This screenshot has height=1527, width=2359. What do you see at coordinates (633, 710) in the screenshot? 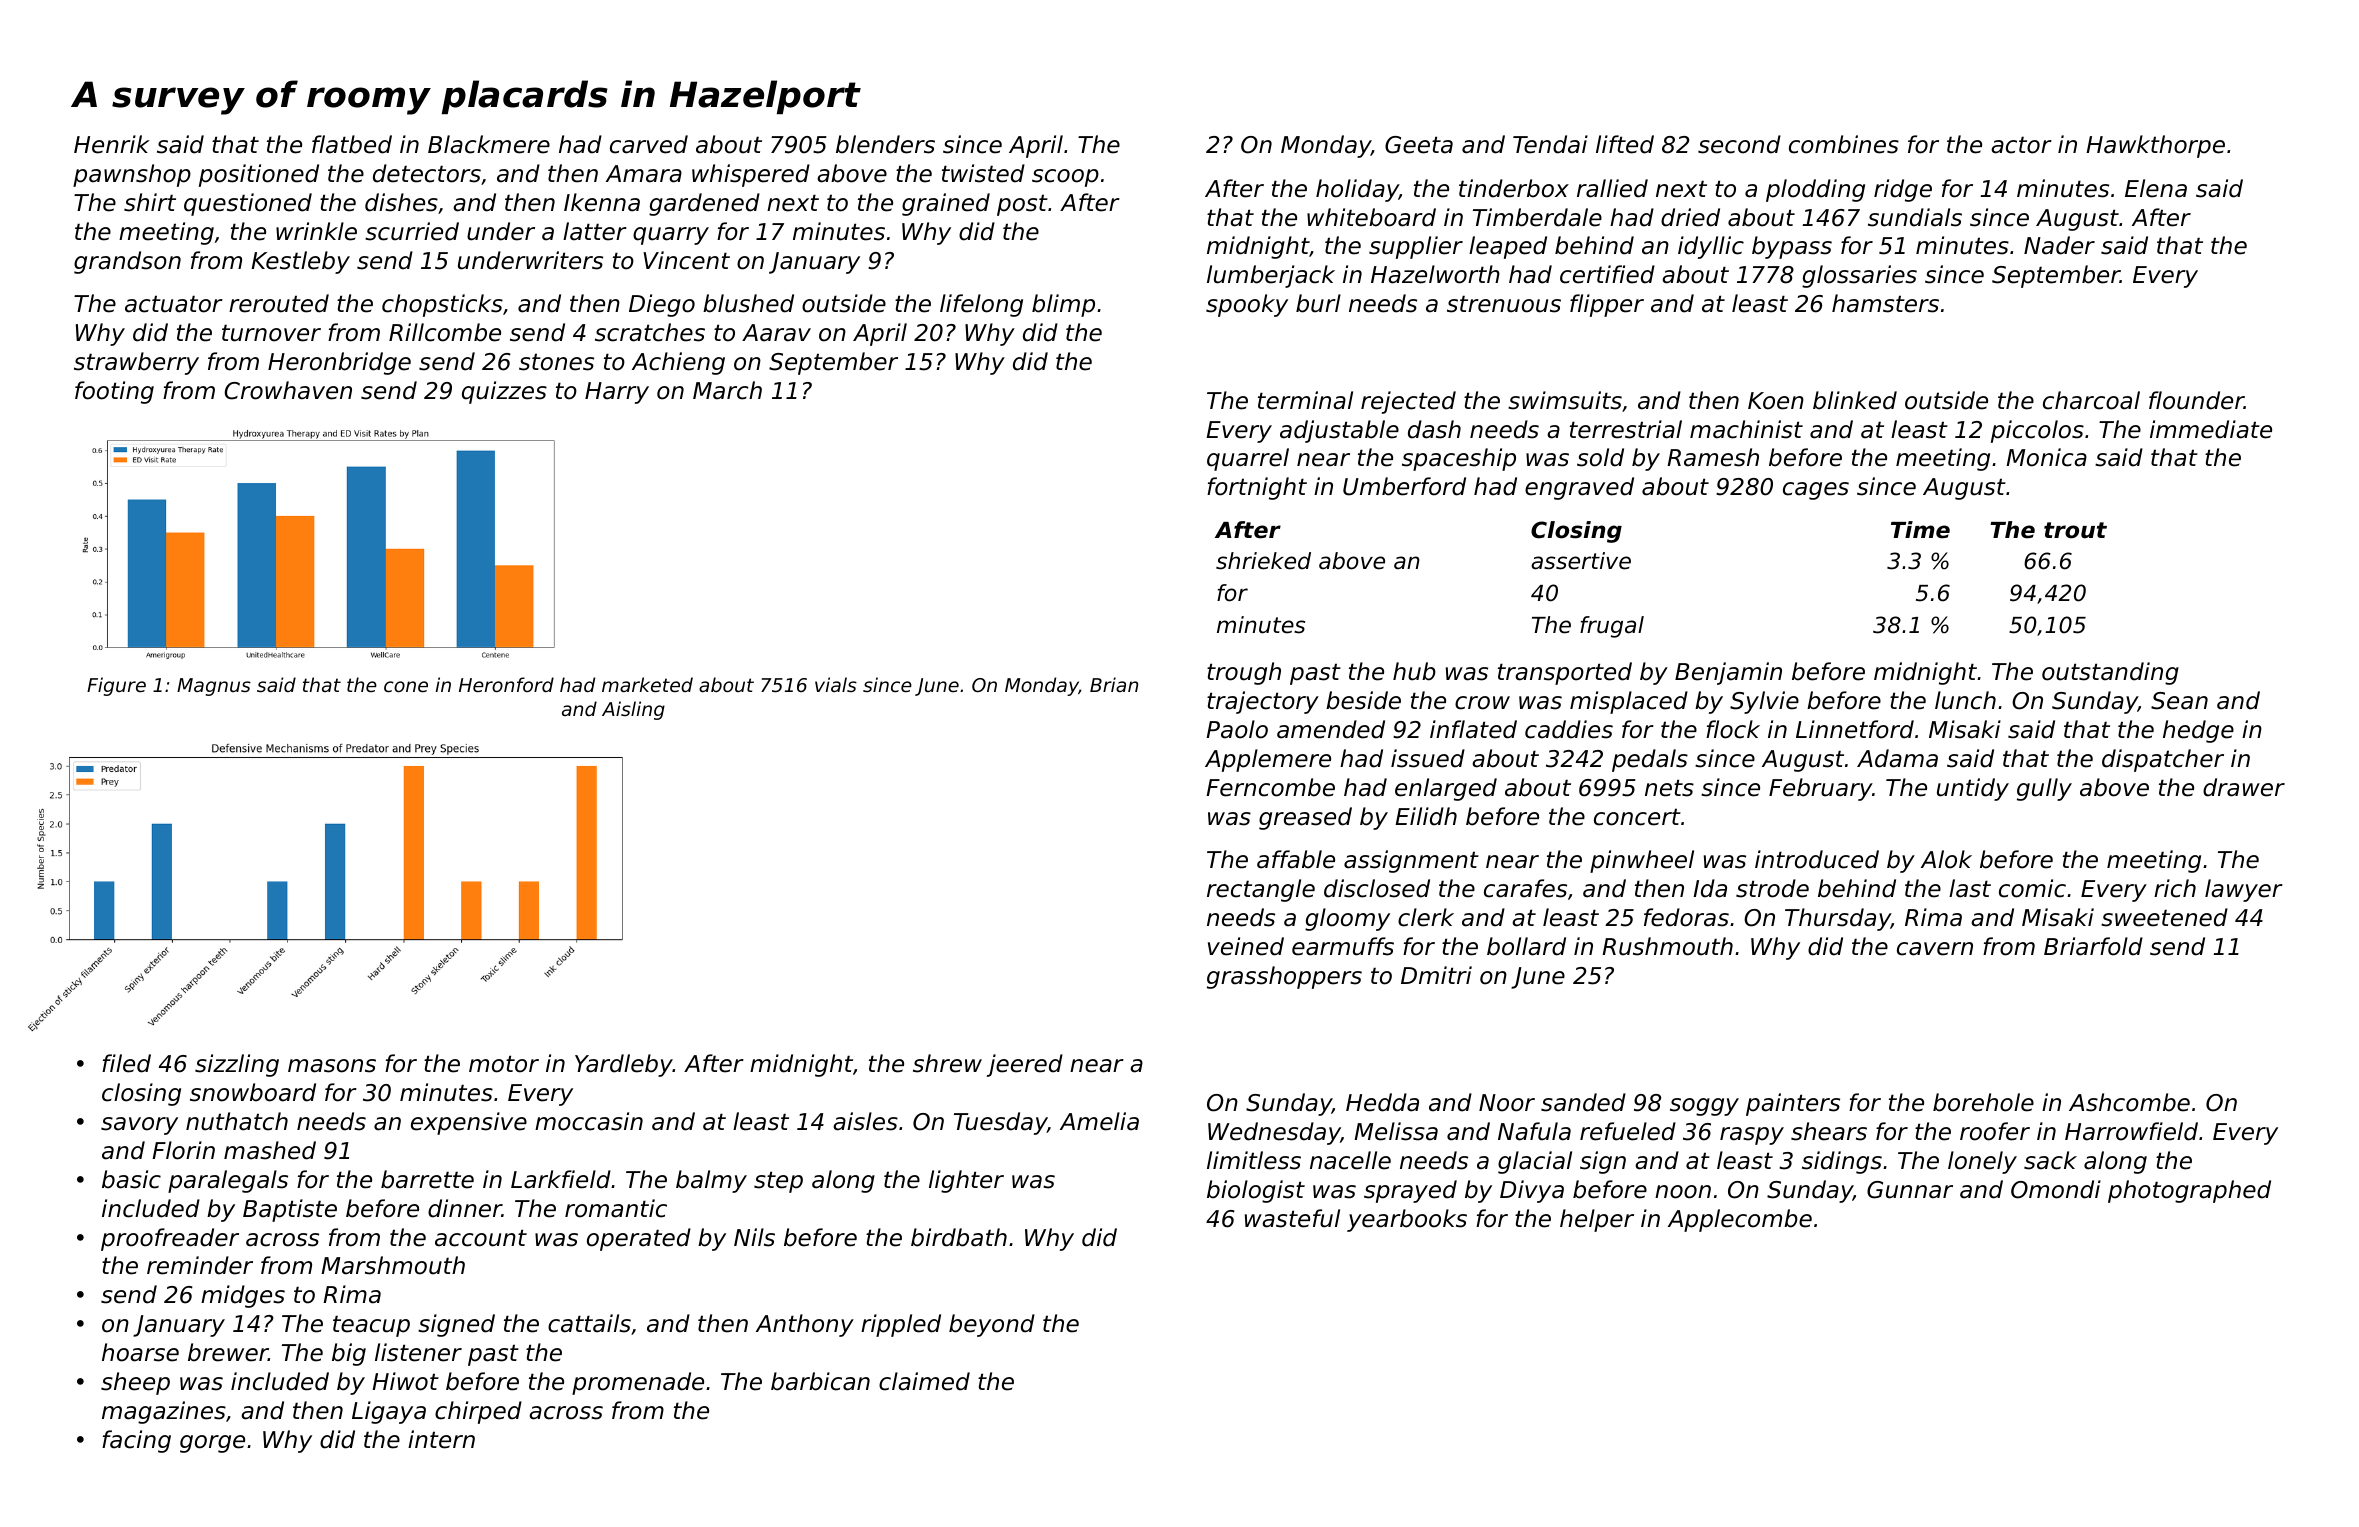
I see `Aisling` at bounding box center [633, 710].
